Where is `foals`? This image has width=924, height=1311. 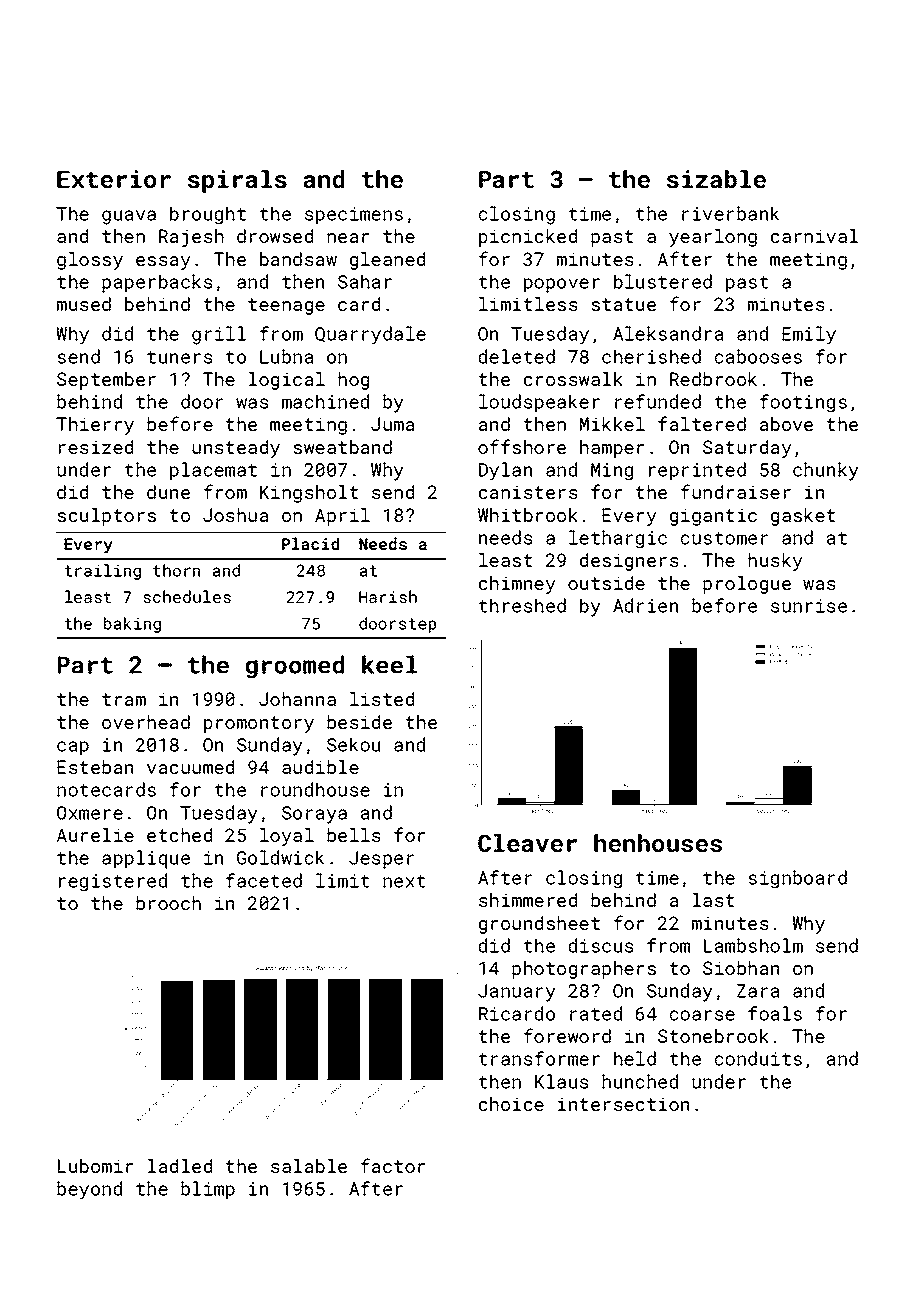 foals is located at coordinates (775, 1013).
